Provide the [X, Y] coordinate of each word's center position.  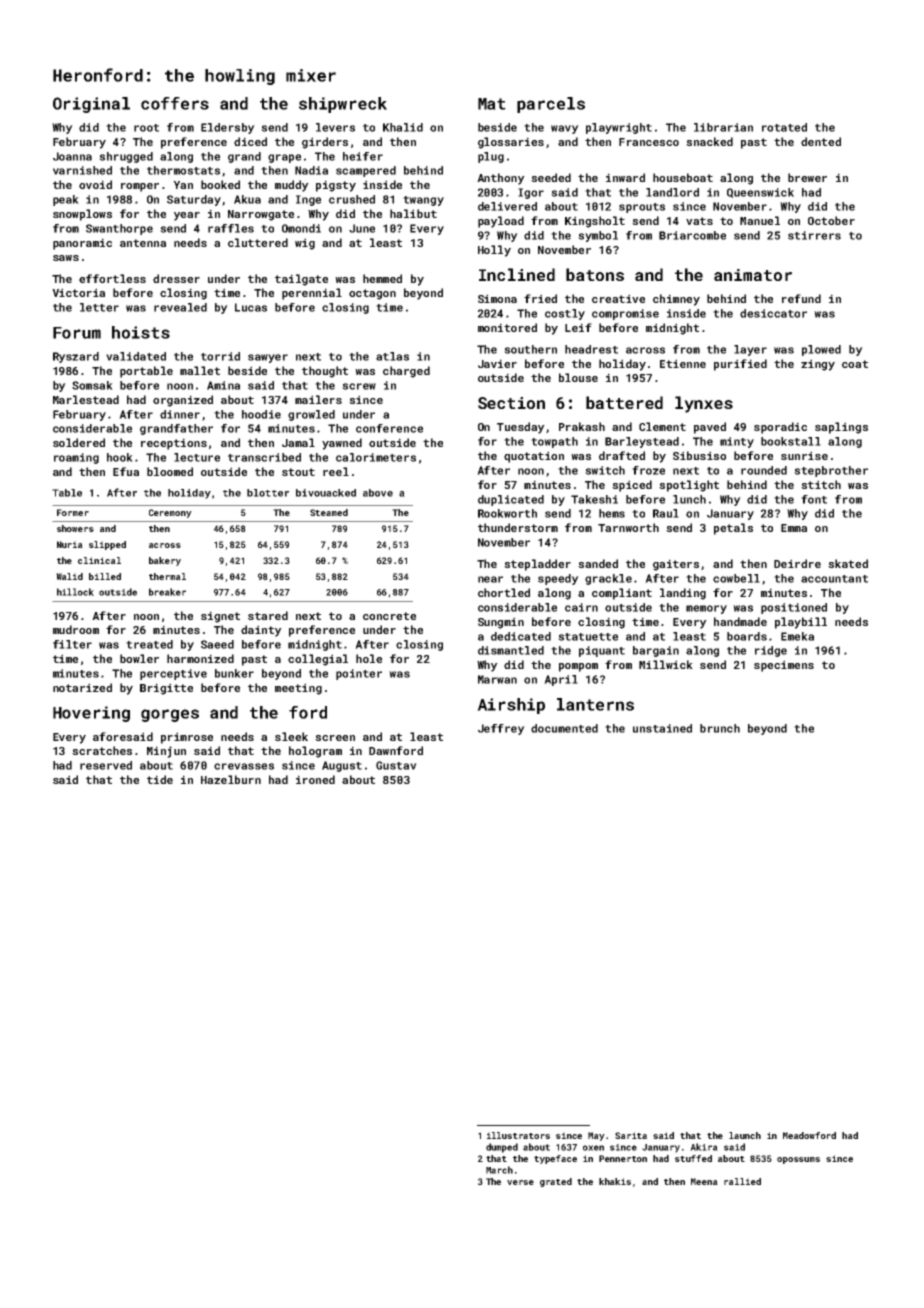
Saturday [194, 200]
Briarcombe [692, 235]
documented [564, 728]
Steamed [329, 512]
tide [160, 779]
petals [733, 529]
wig [305, 244]
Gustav [396, 765]
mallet [200, 370]
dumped [502, 1148]
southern [530, 349]
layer [750, 350]
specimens [784, 666]
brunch [720, 728]
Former [73, 512]
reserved [106, 765]
